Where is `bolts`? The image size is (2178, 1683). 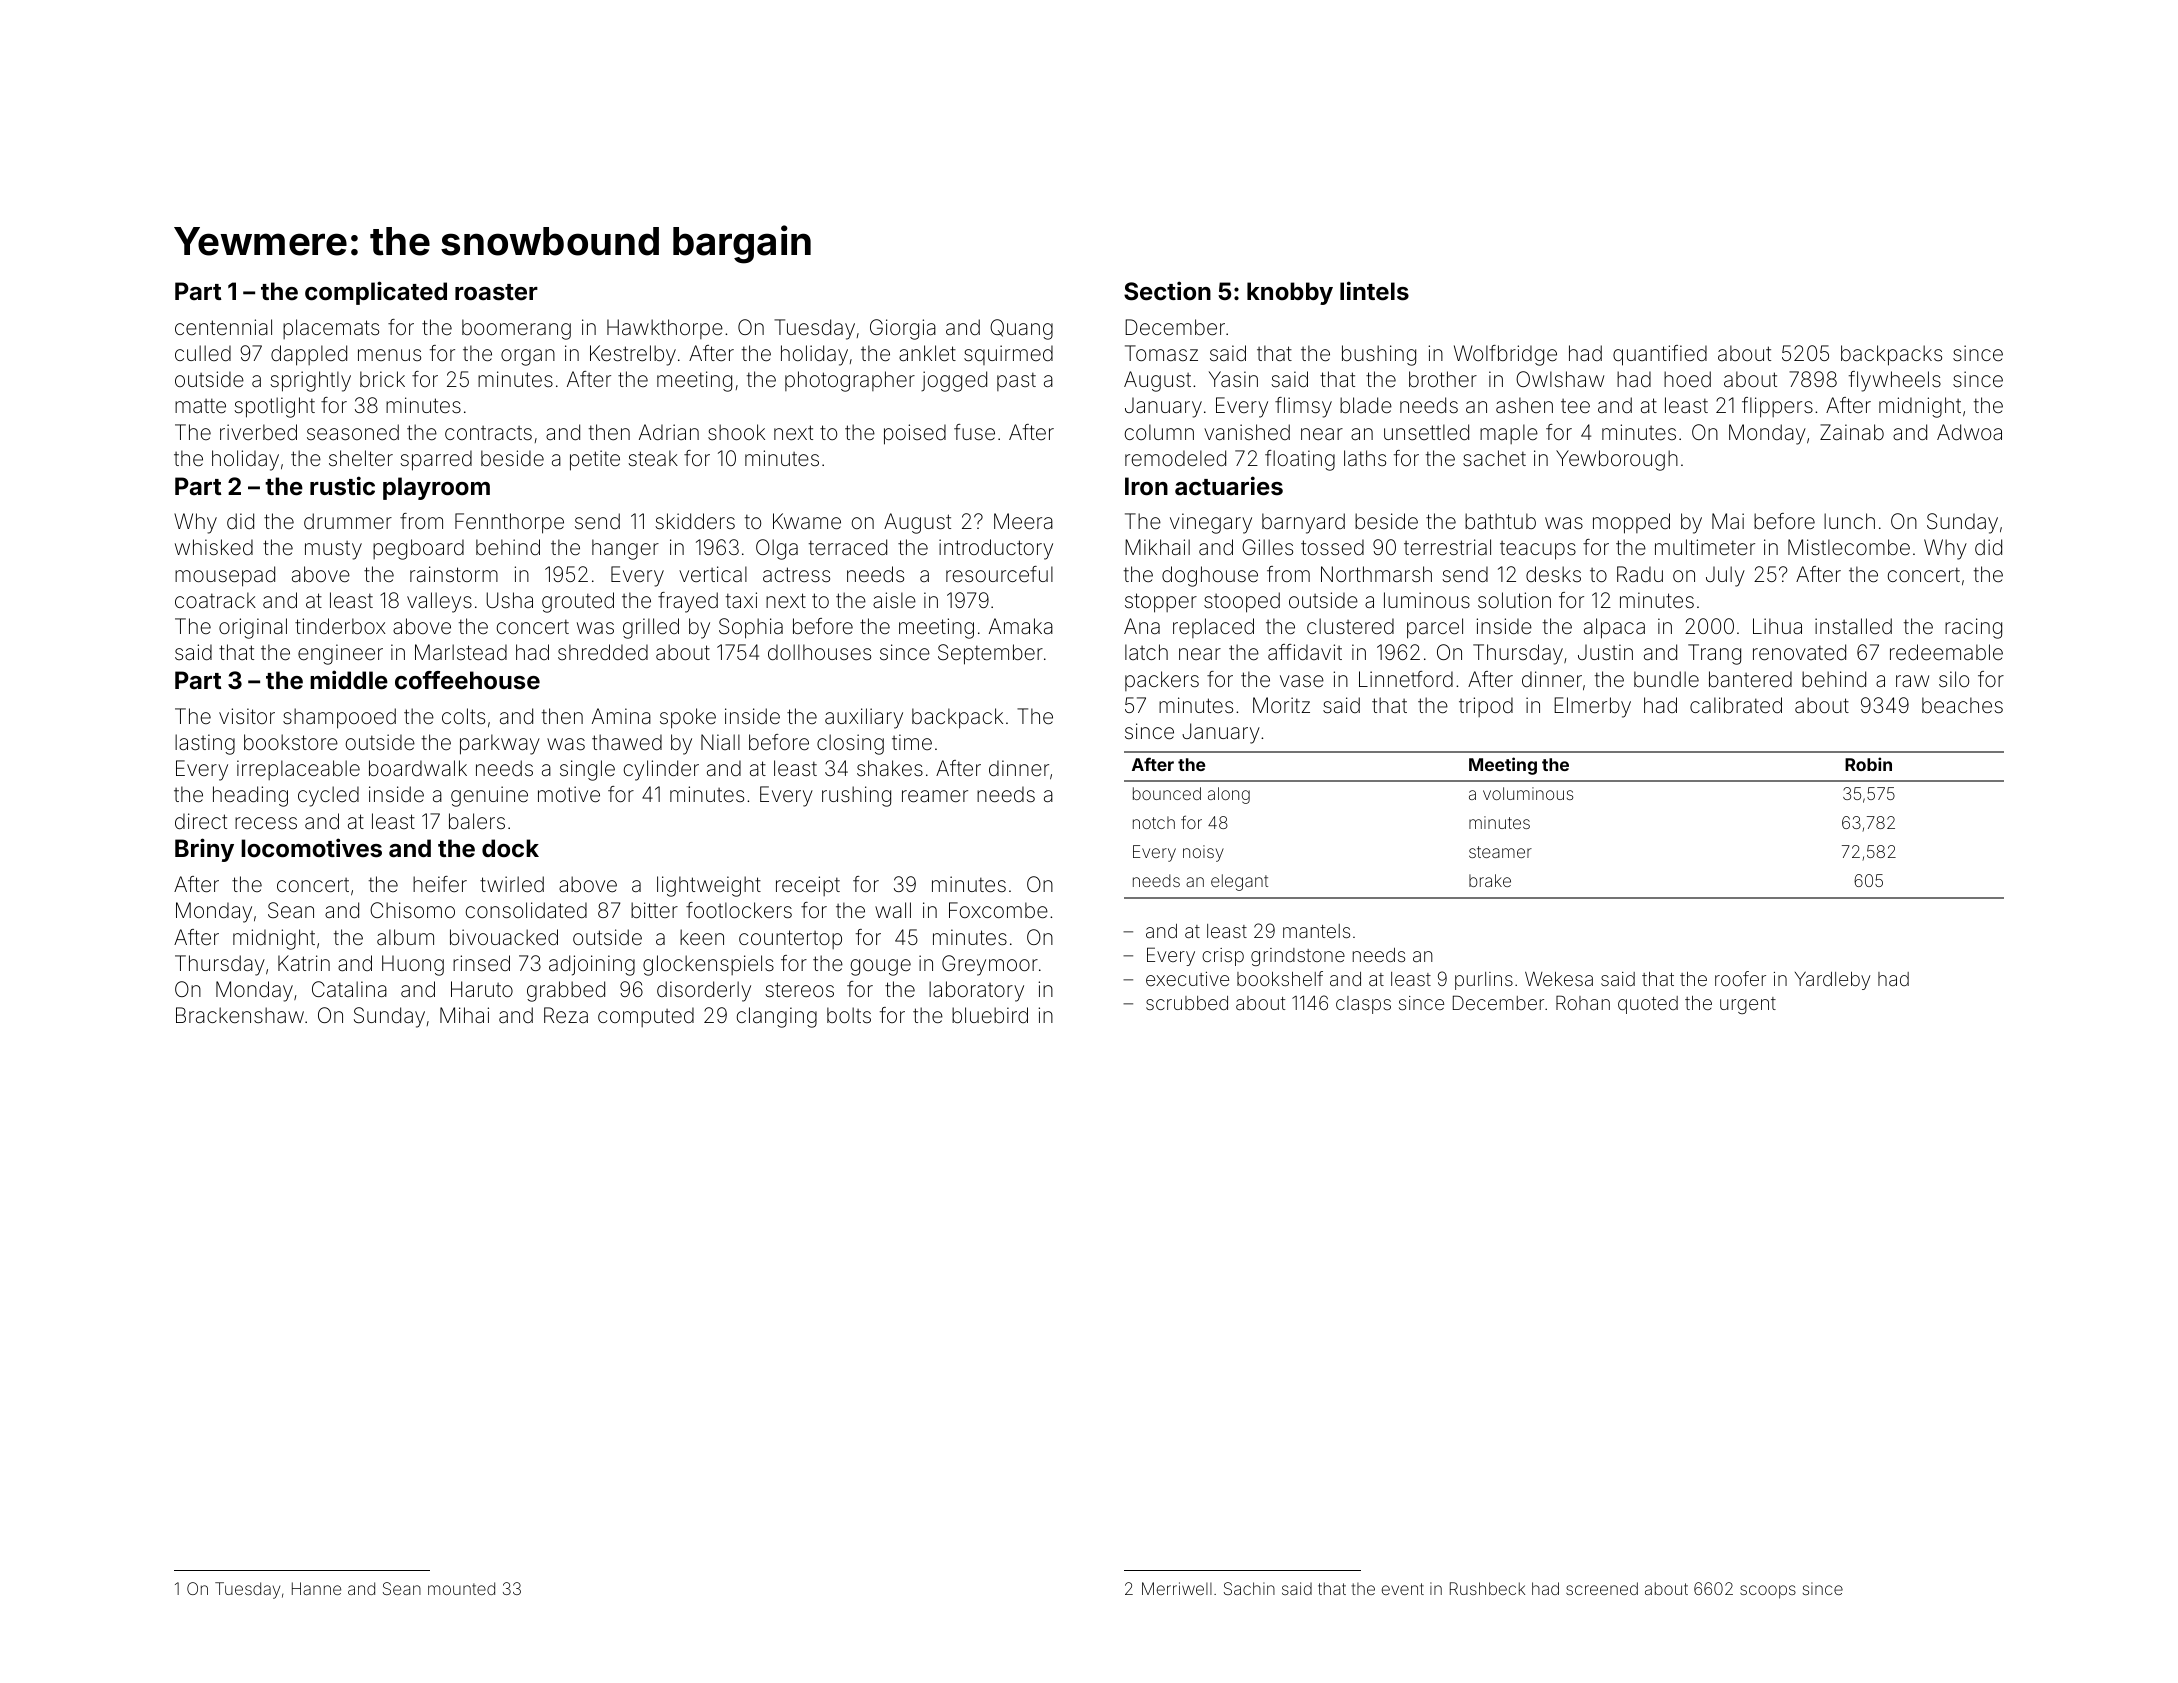 bolts is located at coordinates (849, 1015).
